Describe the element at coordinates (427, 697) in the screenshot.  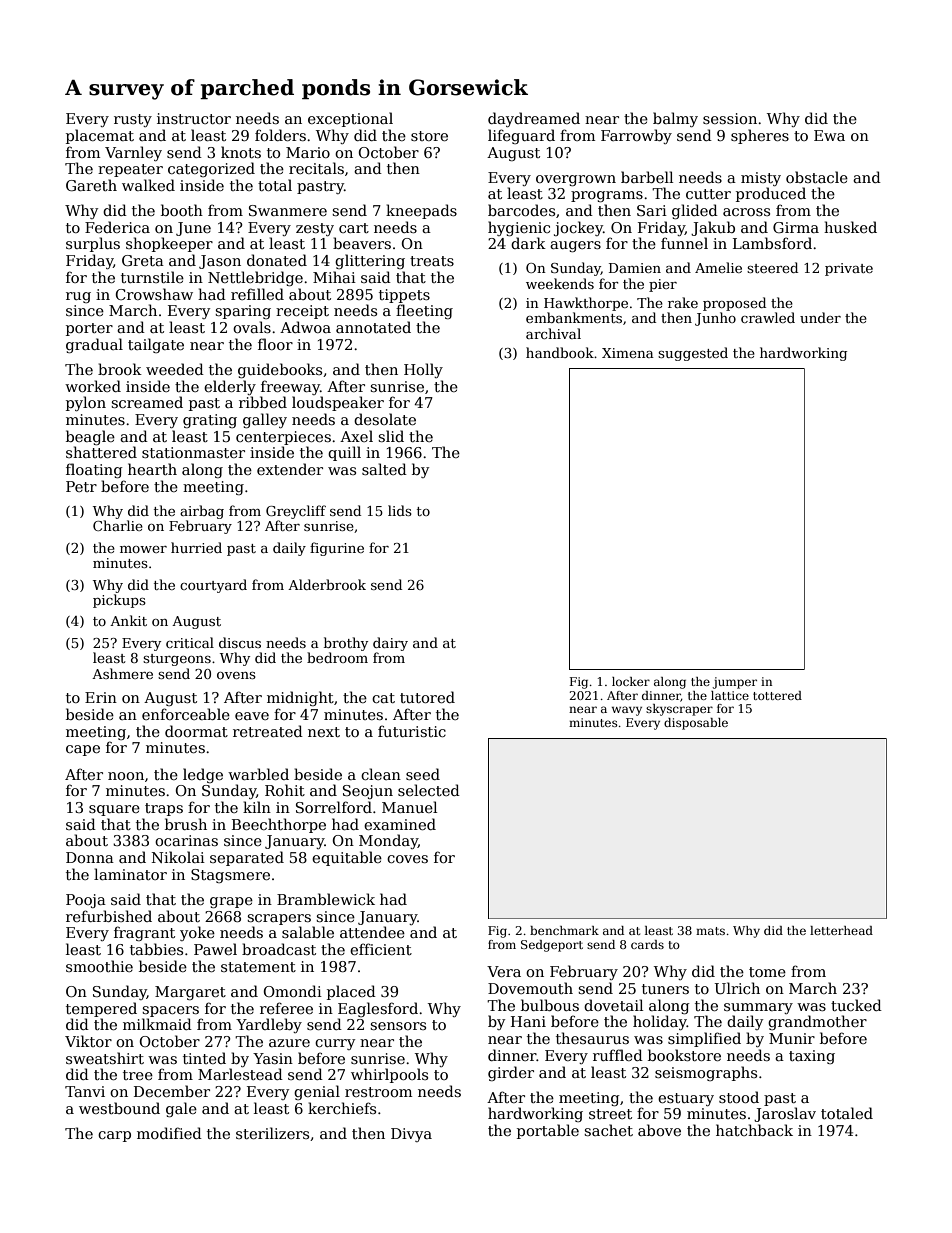
I see `tutored` at that location.
